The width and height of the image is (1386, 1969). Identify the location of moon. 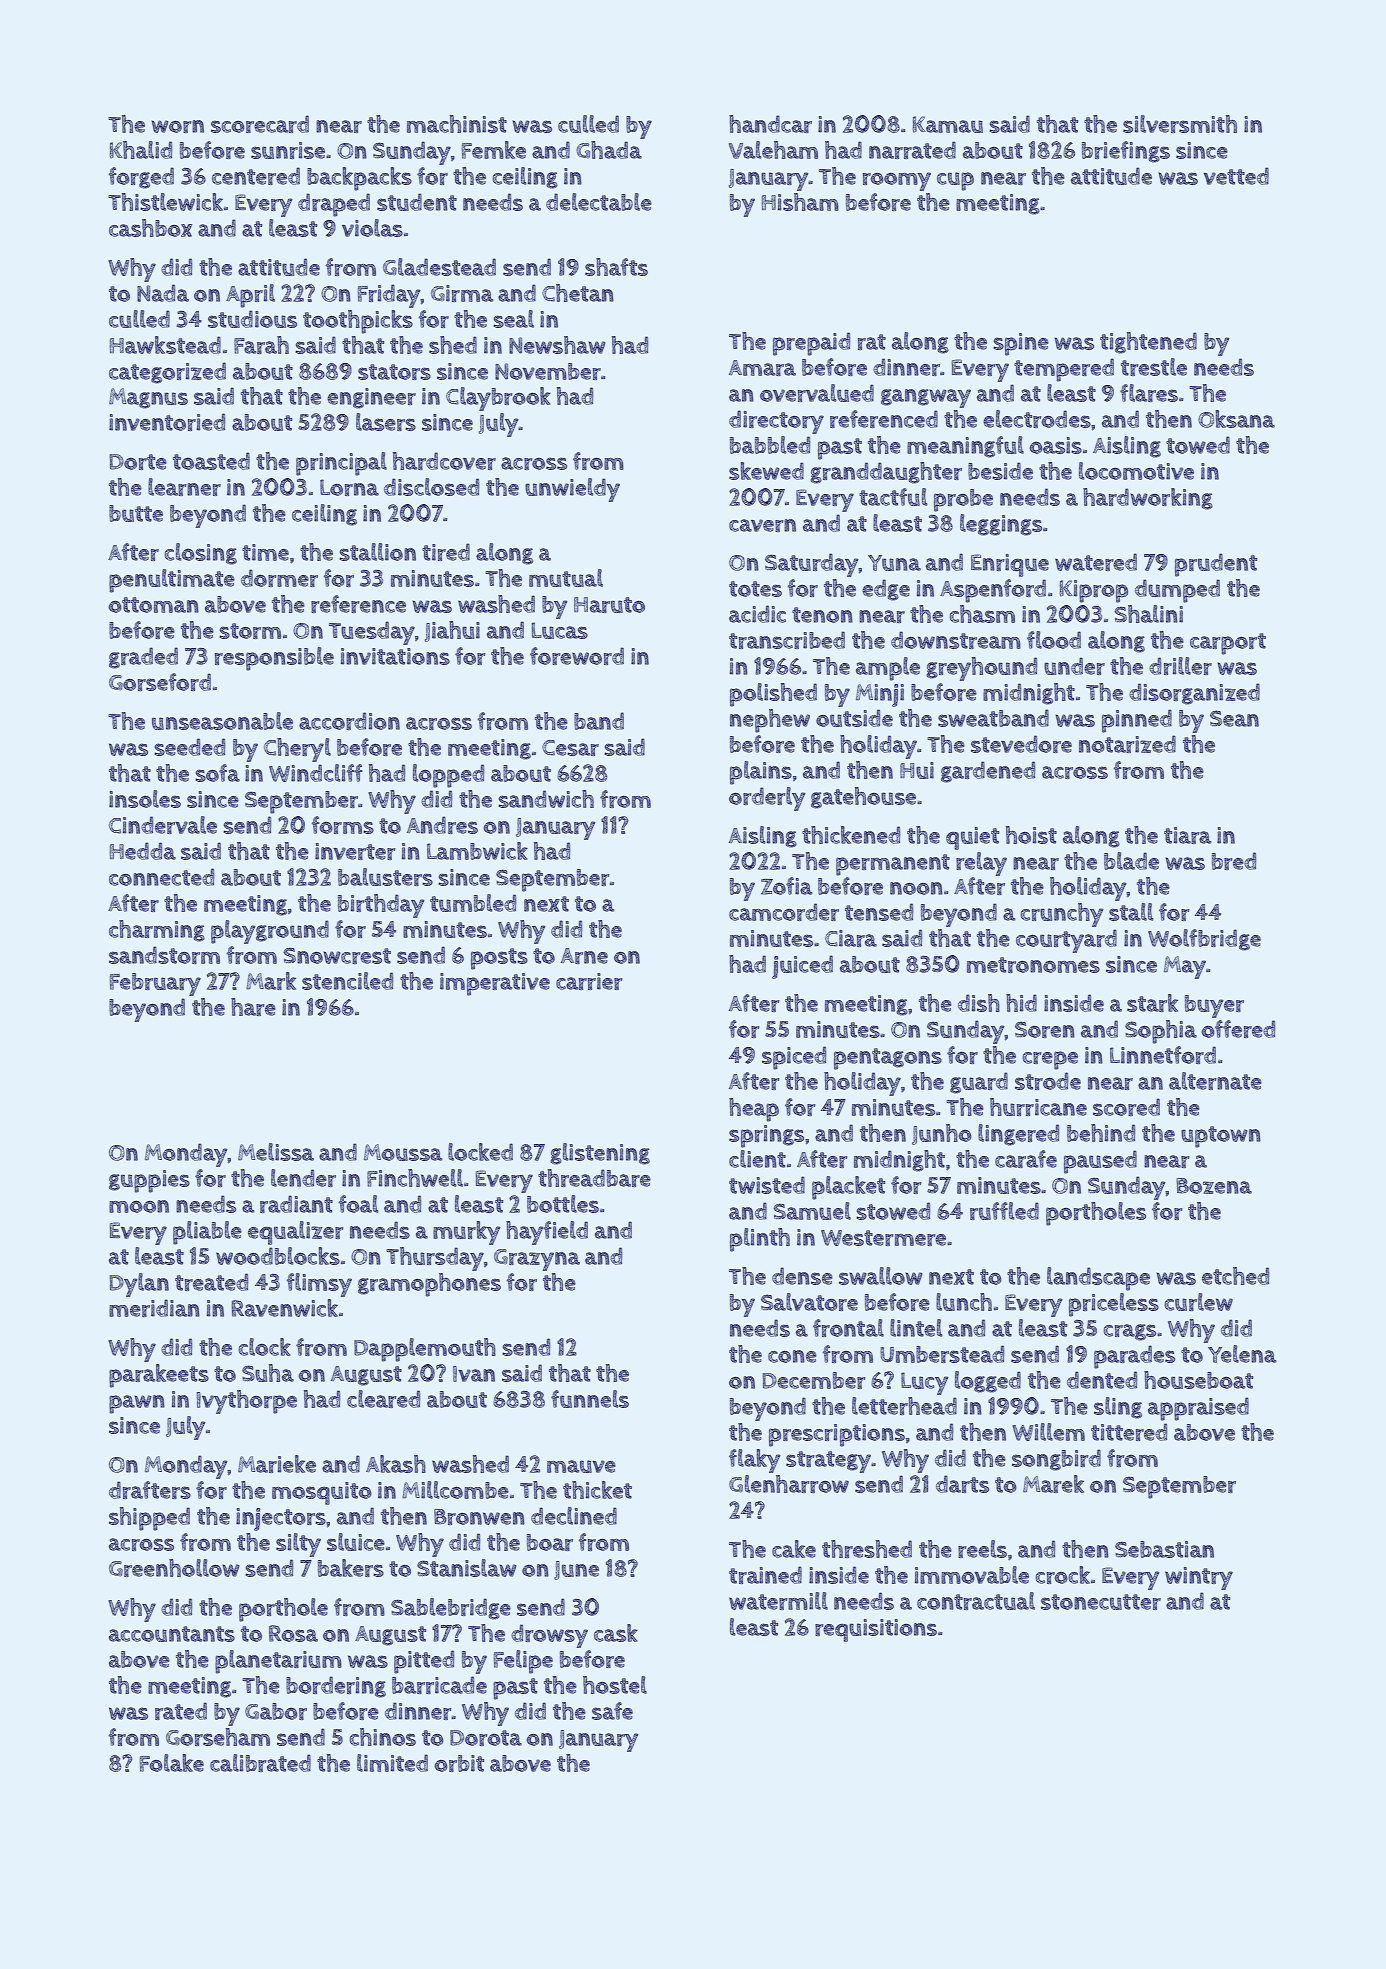
(139, 1206).
